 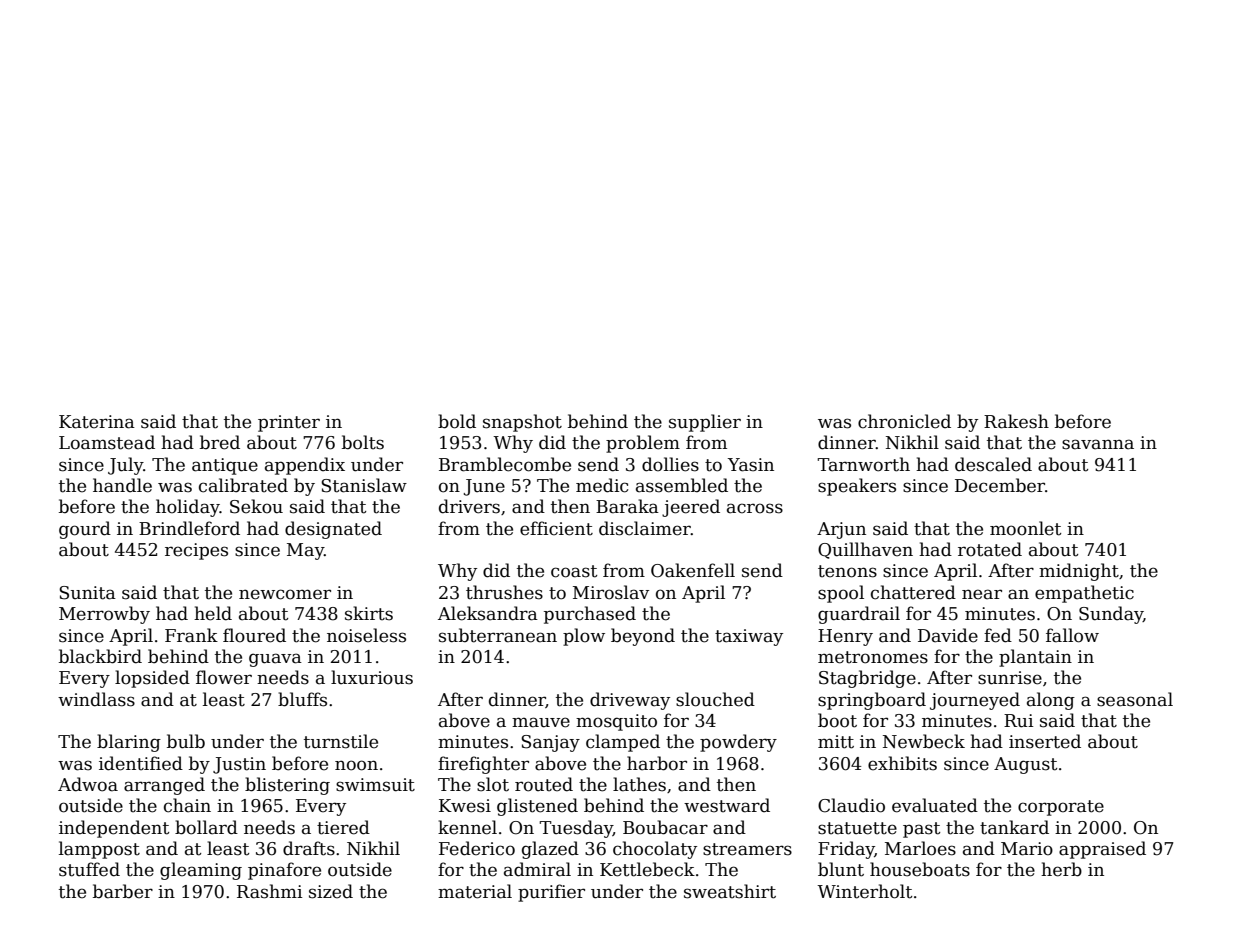 I want to click on Winterholt, so click(x=864, y=891).
